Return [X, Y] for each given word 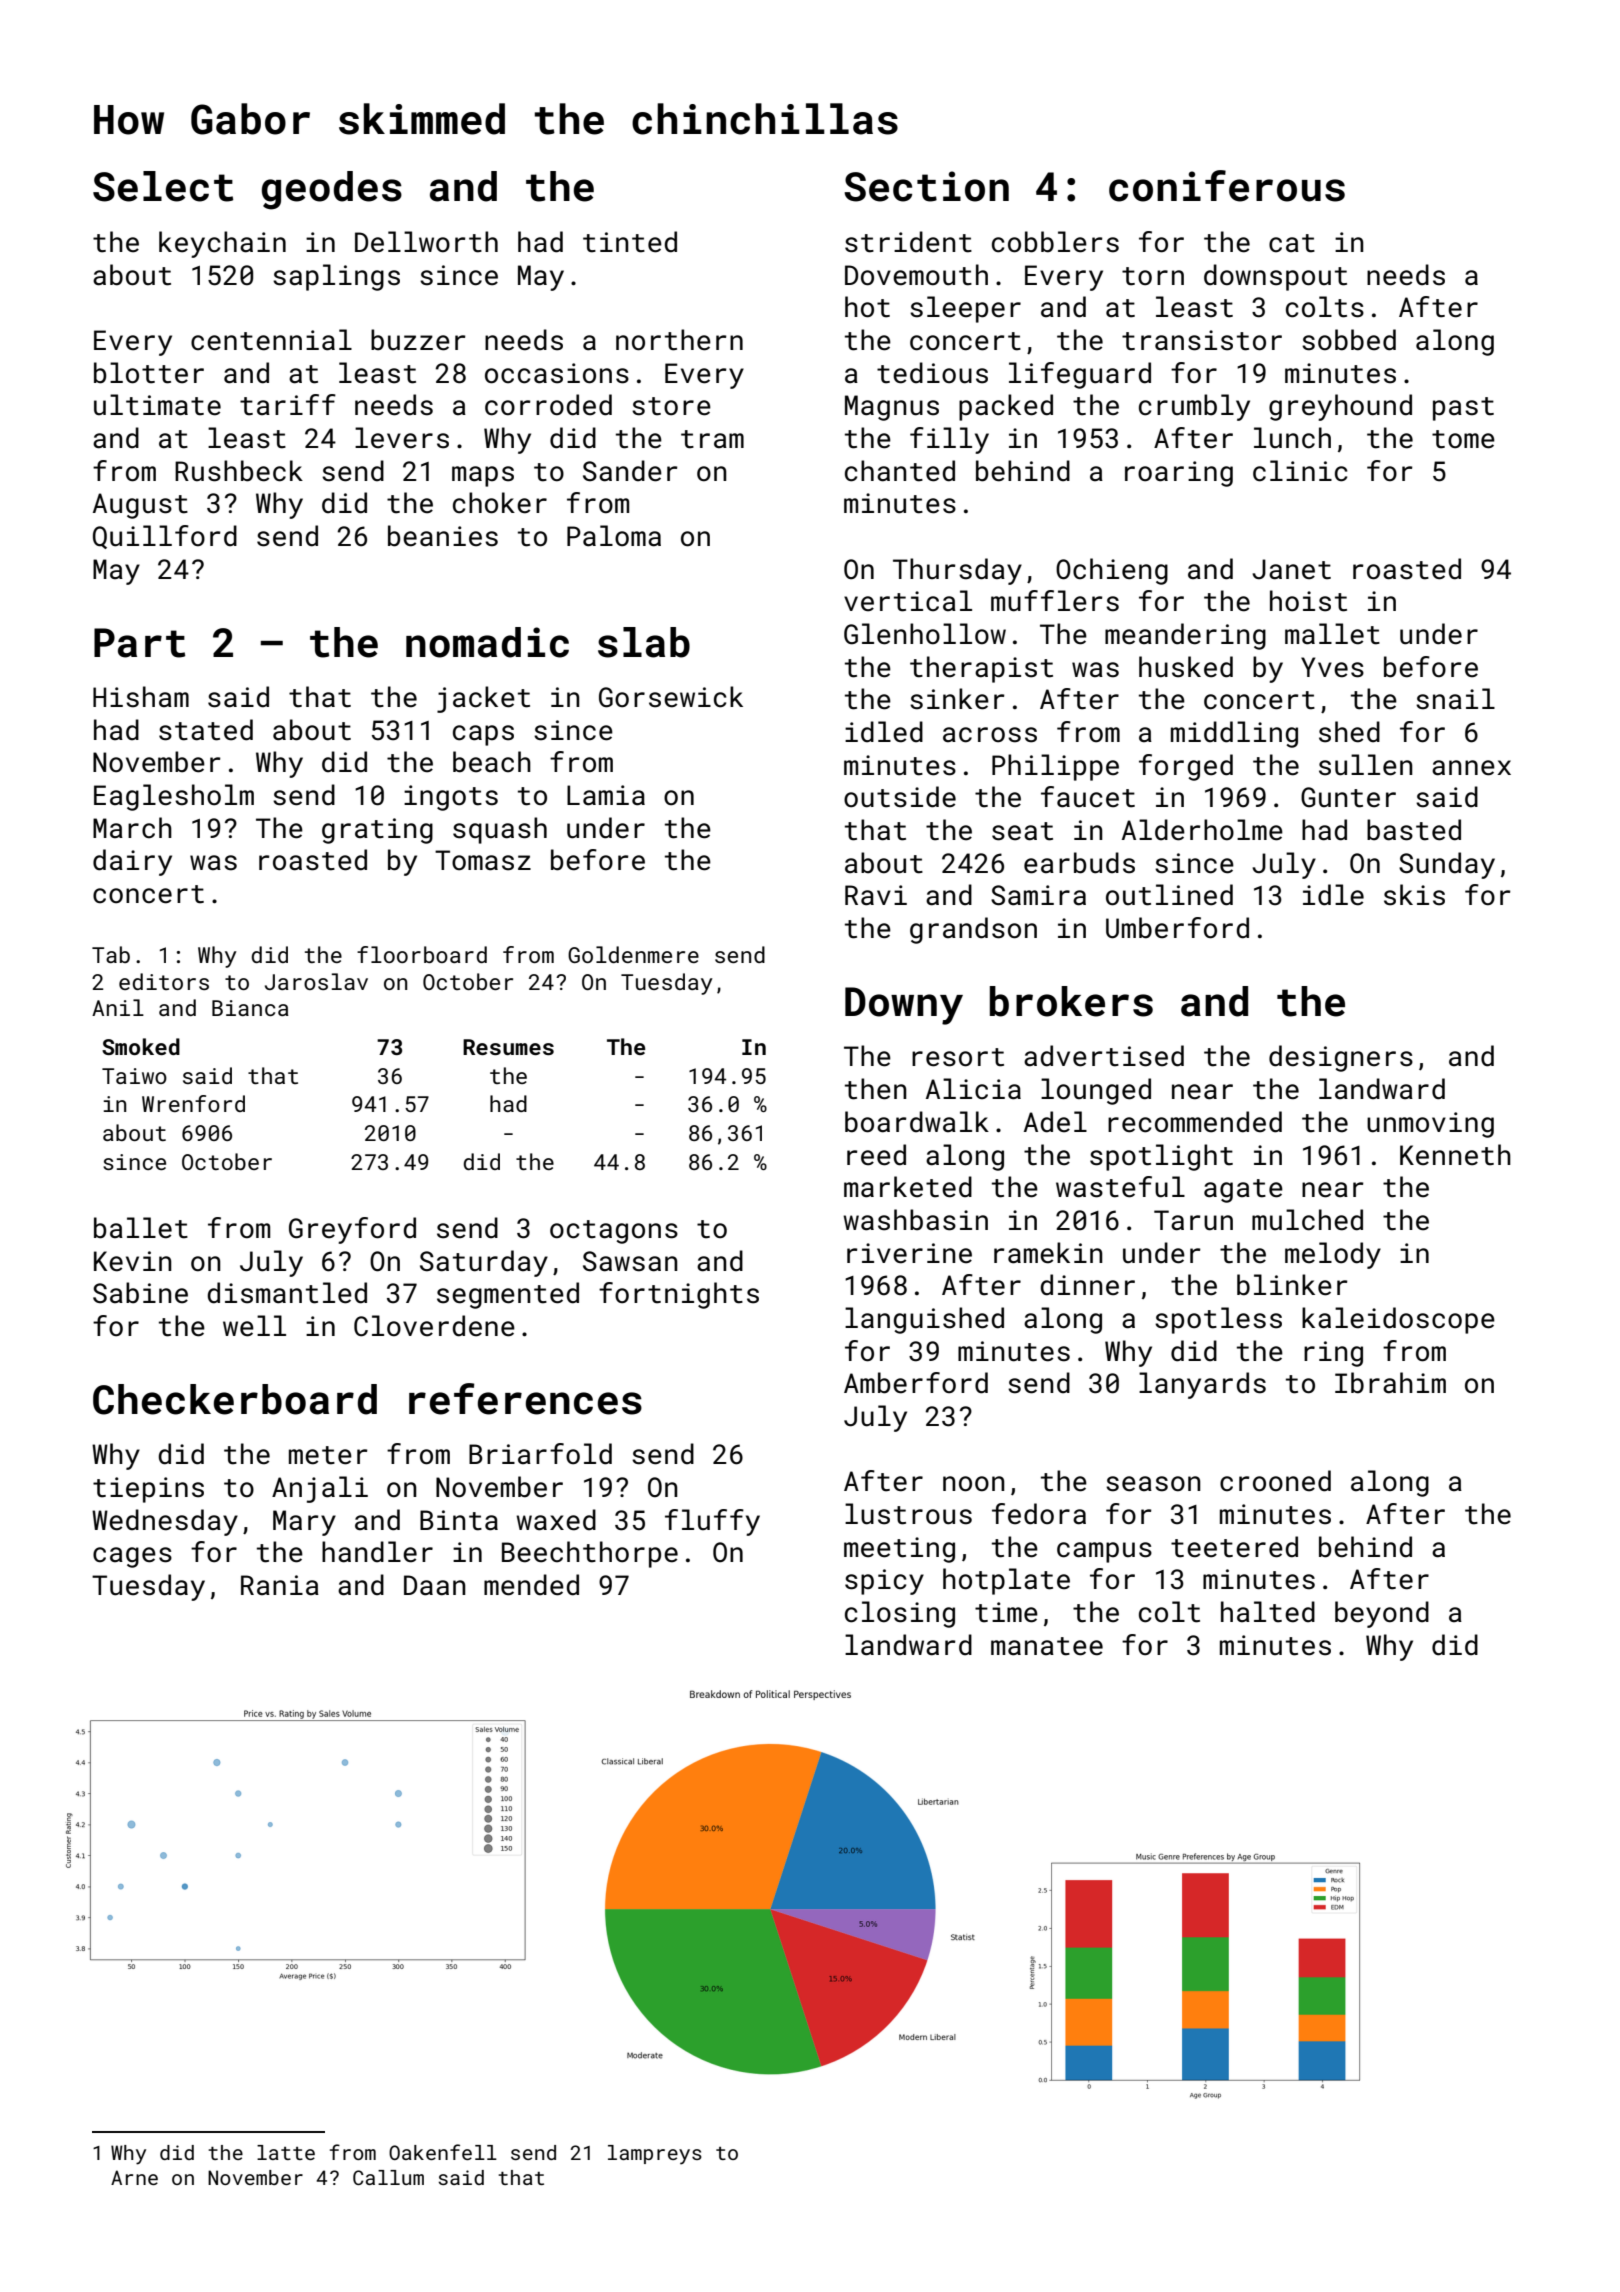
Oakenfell [443, 2152]
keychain [222, 244]
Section [926, 186]
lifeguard [1080, 375]
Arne [134, 2177]
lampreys [655, 2155]
